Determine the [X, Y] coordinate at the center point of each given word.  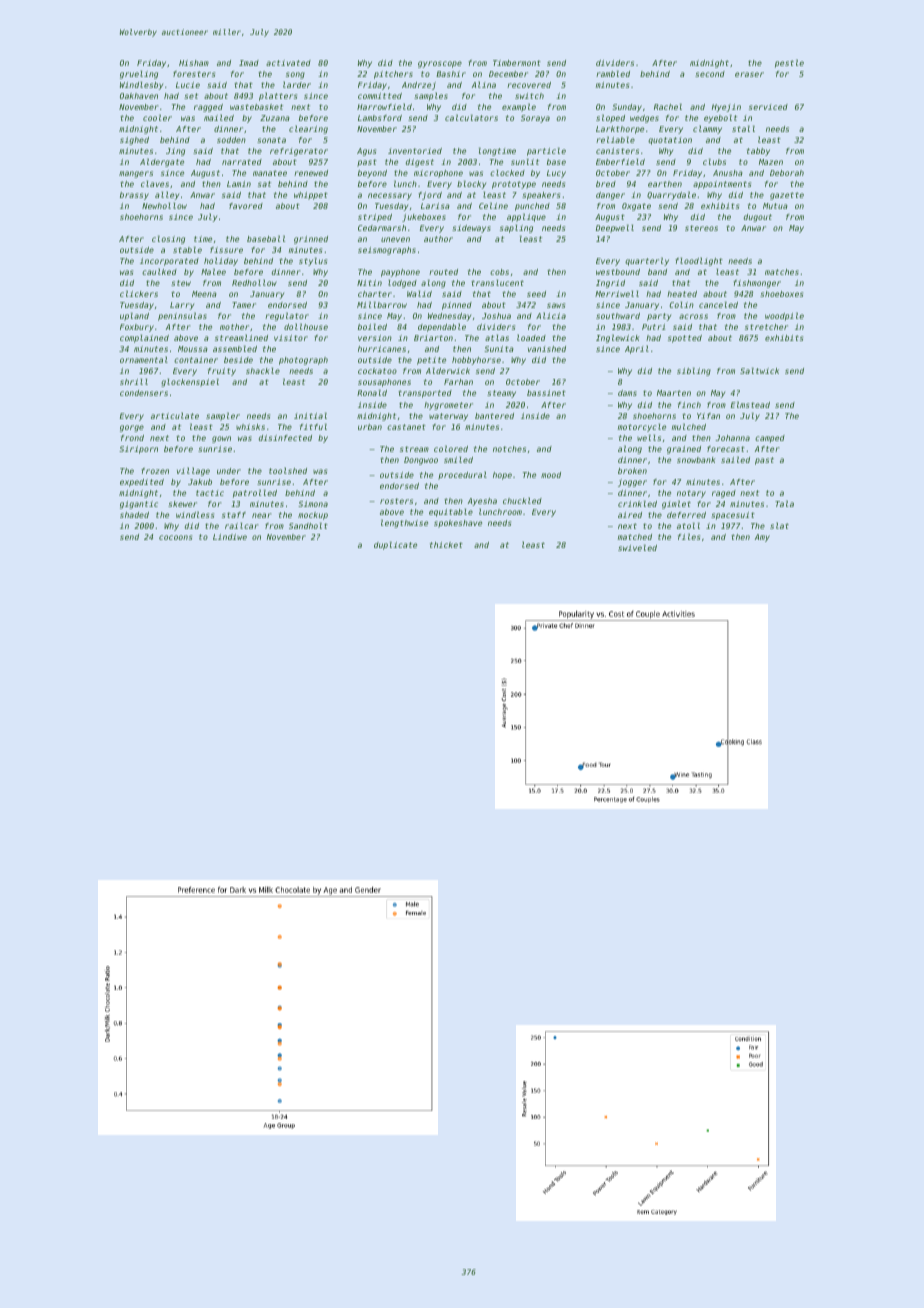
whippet [311, 196]
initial [310, 415]
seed [536, 294]
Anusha [728, 173]
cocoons [175, 537]
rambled [613, 73]
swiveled [637, 547]
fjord [430, 196]
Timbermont [517, 63]
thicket [446, 545]
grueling [139, 74]
